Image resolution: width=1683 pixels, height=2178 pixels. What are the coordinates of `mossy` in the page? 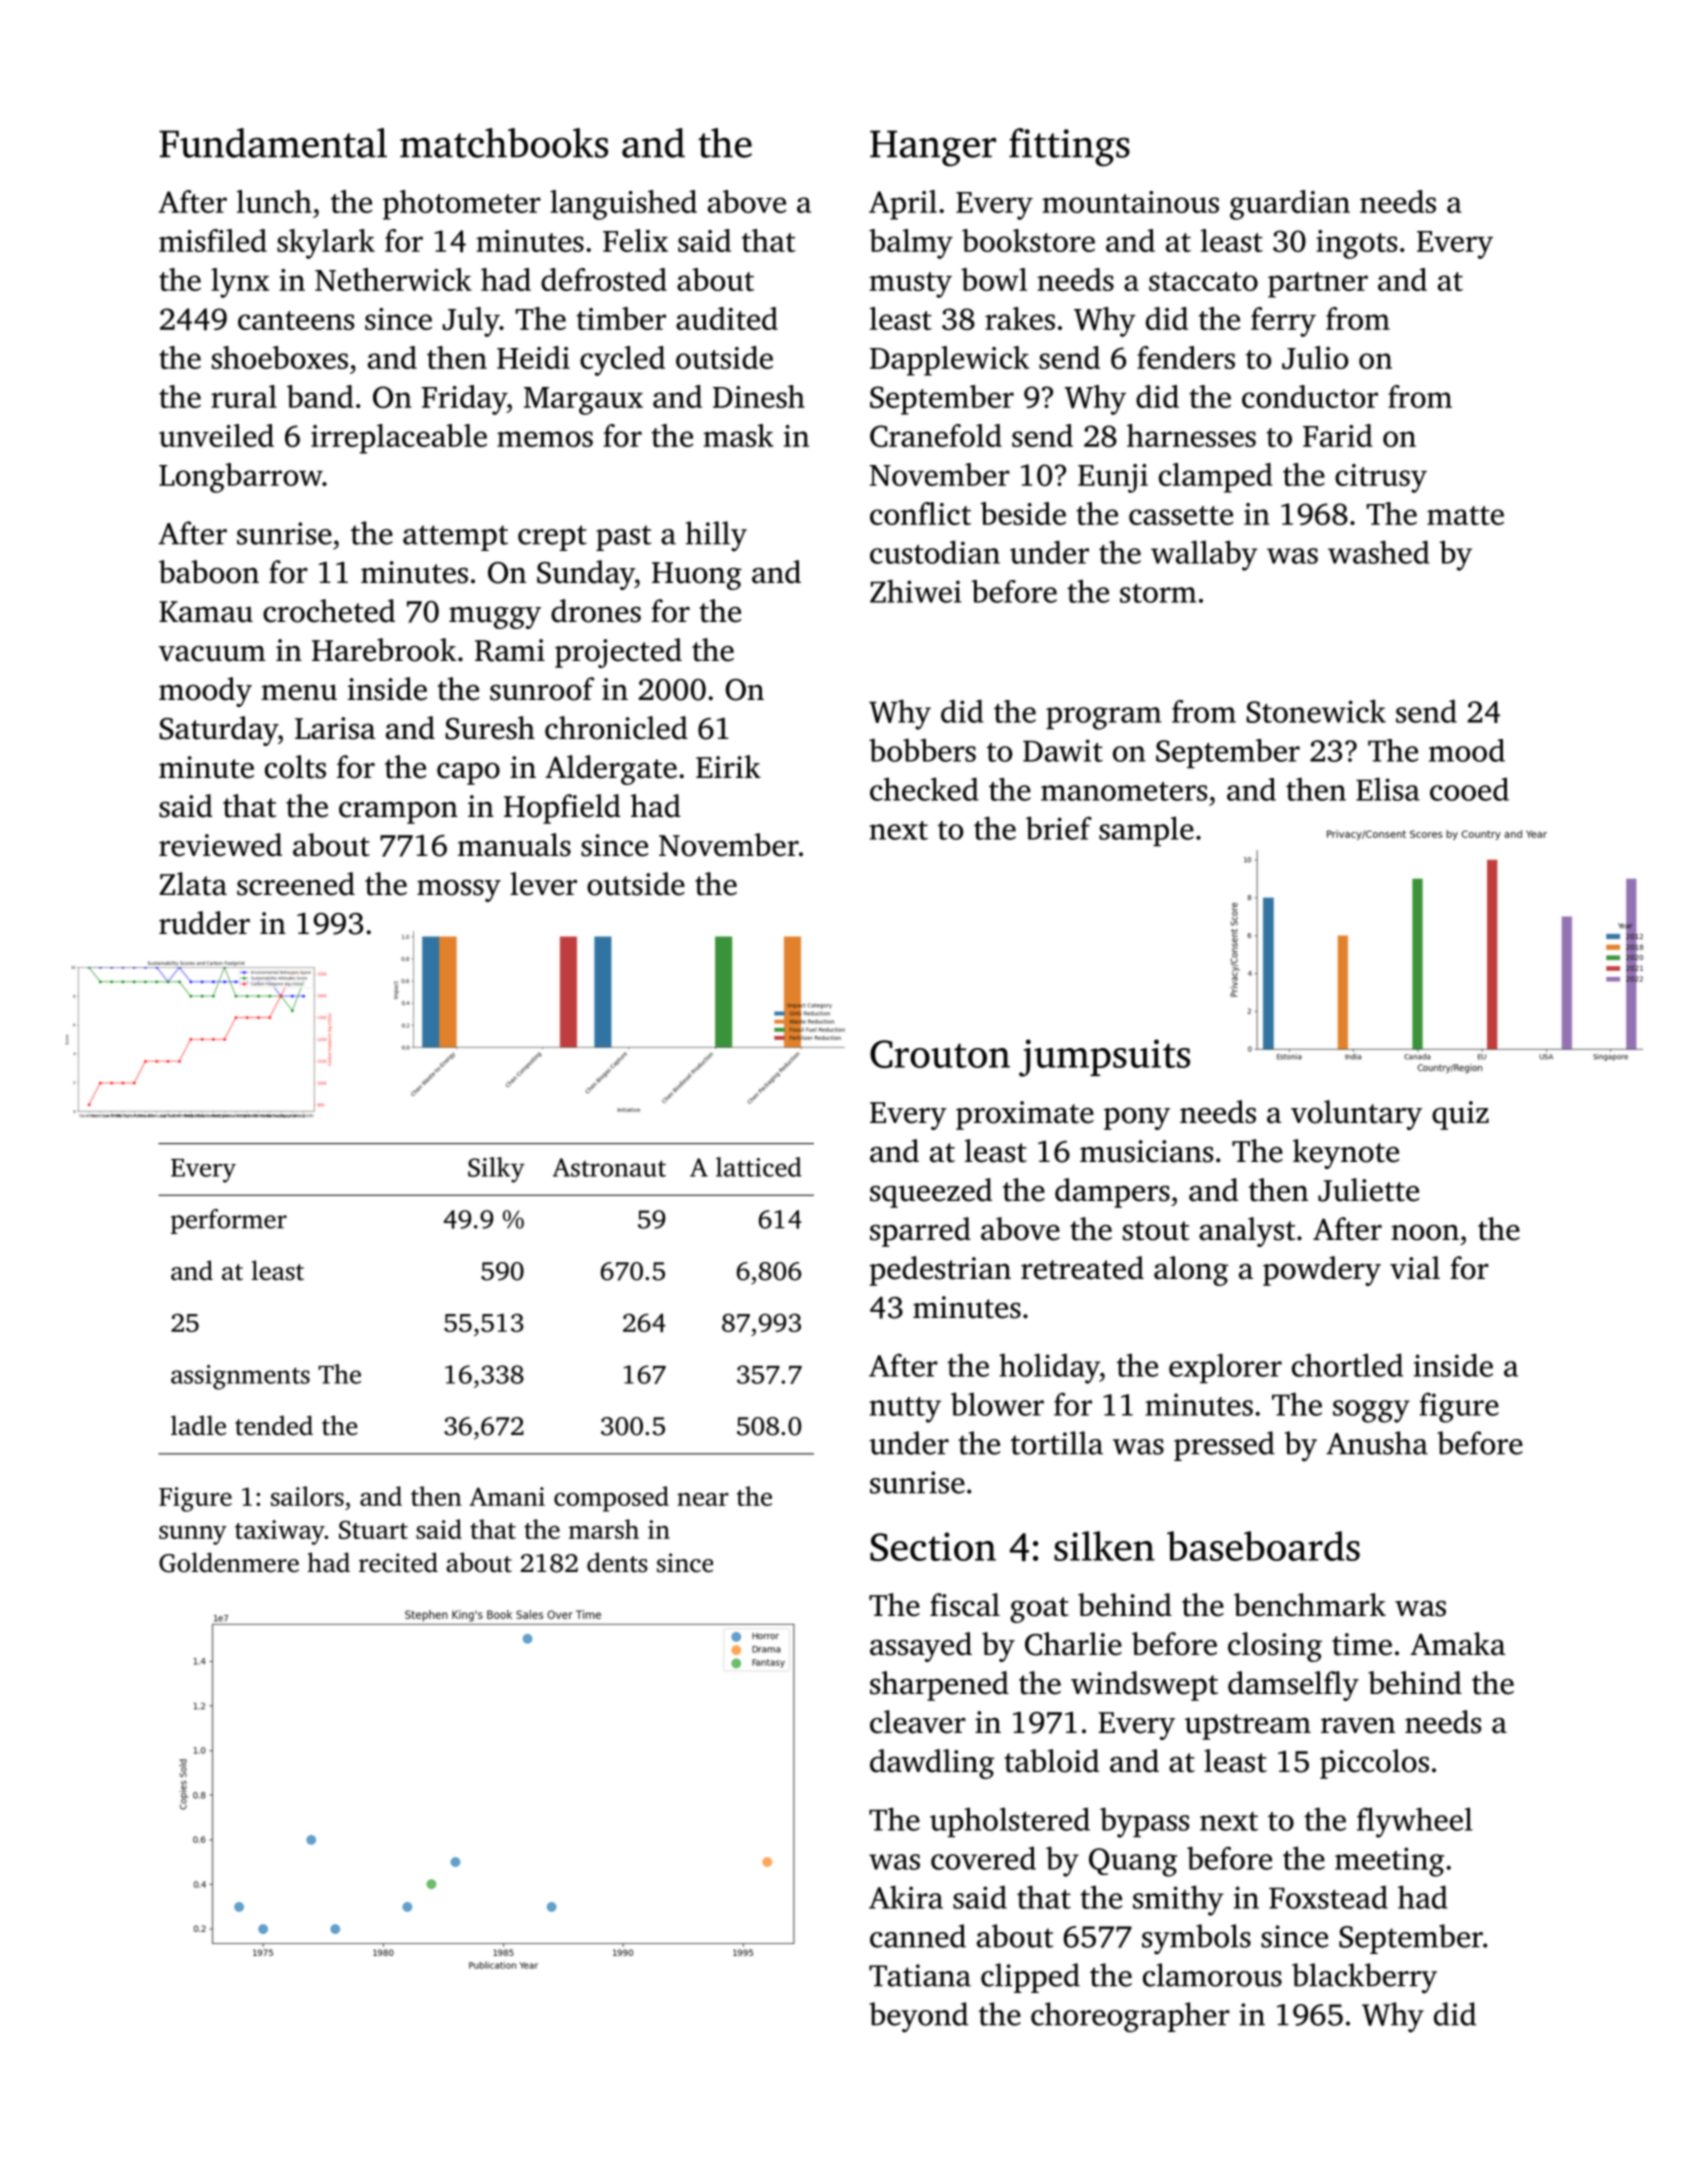 It's located at (459, 890).
